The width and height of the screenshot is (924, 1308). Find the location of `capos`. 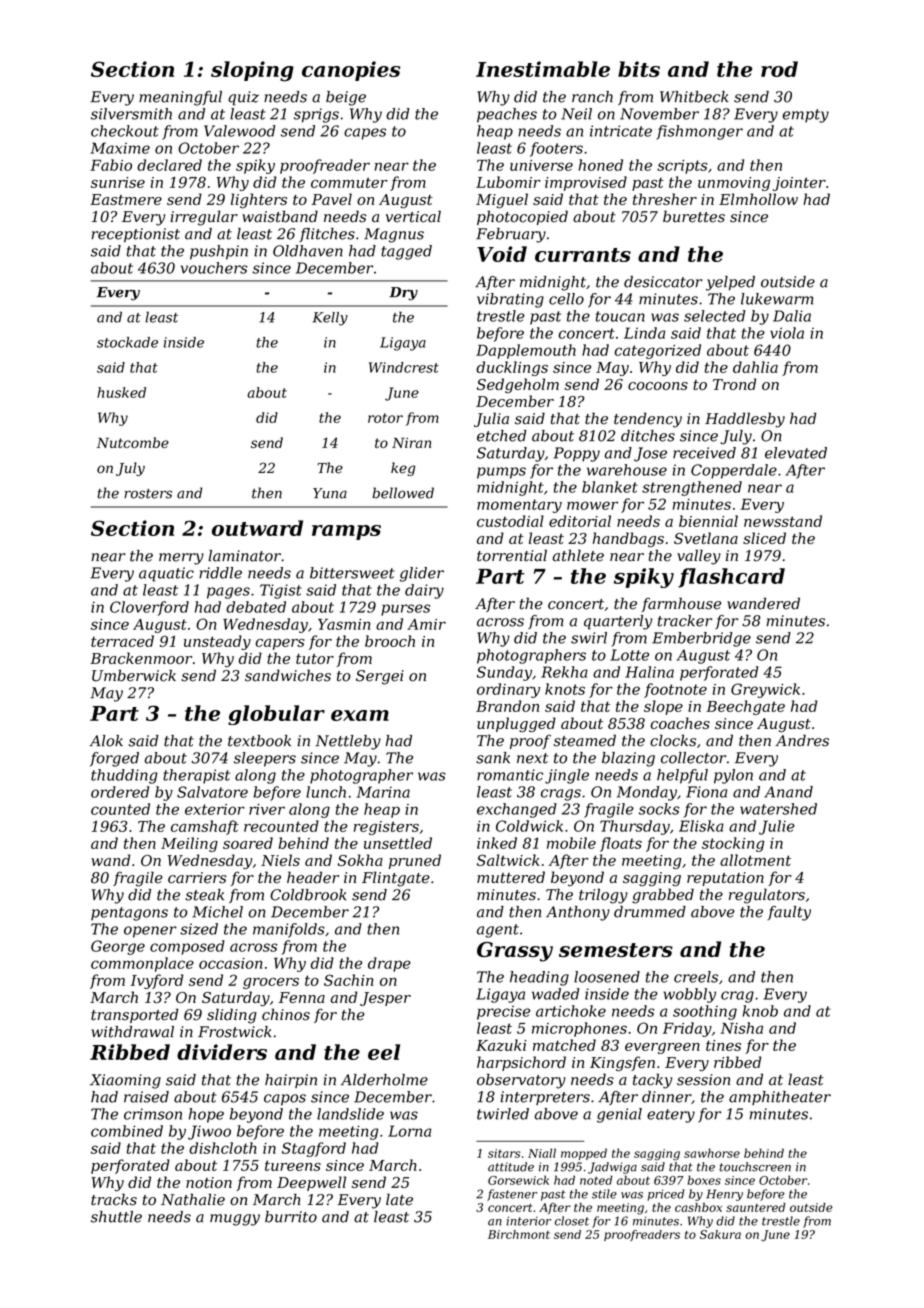

capos is located at coordinates (285, 1100).
